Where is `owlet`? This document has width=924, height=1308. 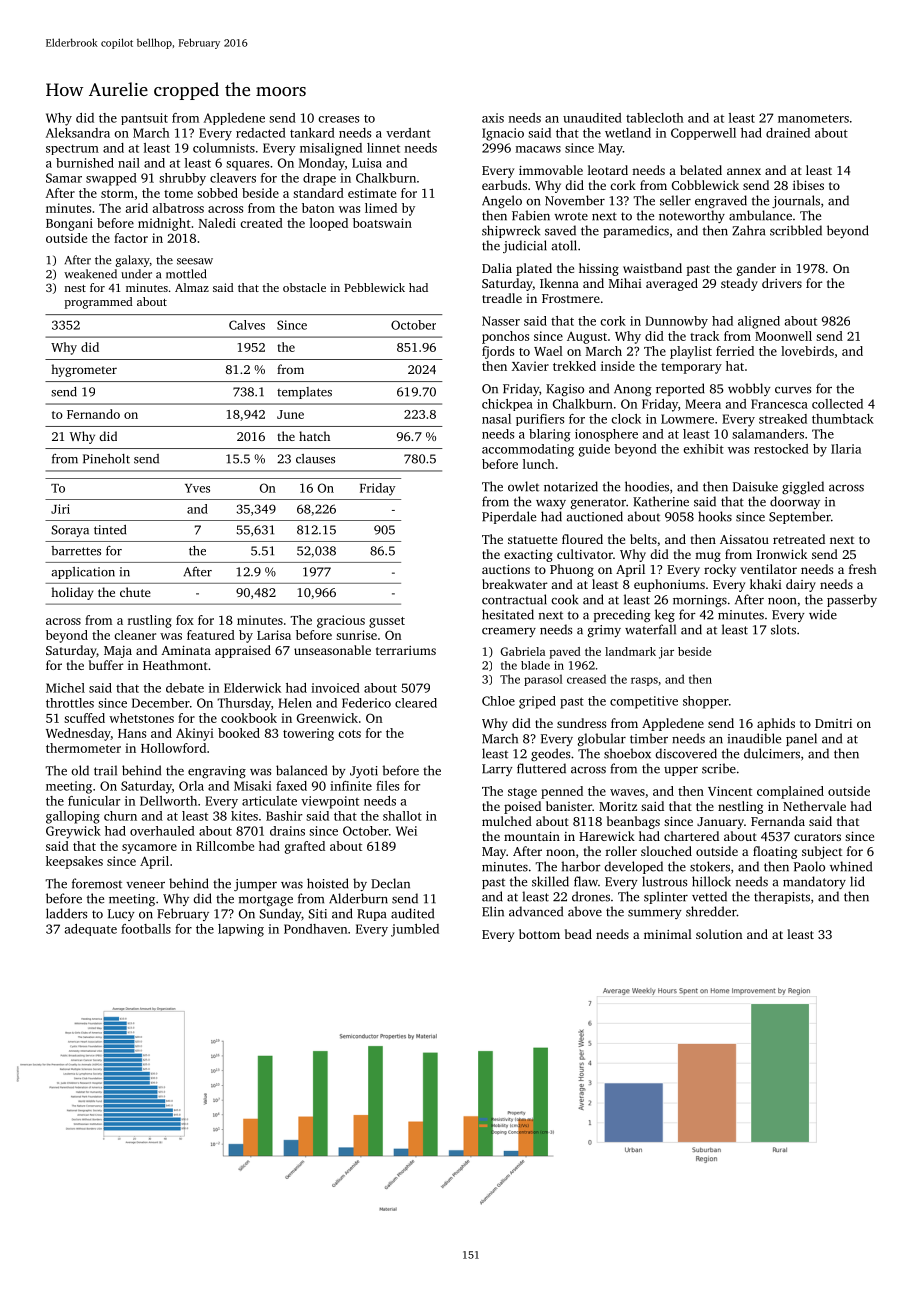 owlet is located at coordinates (523, 486).
